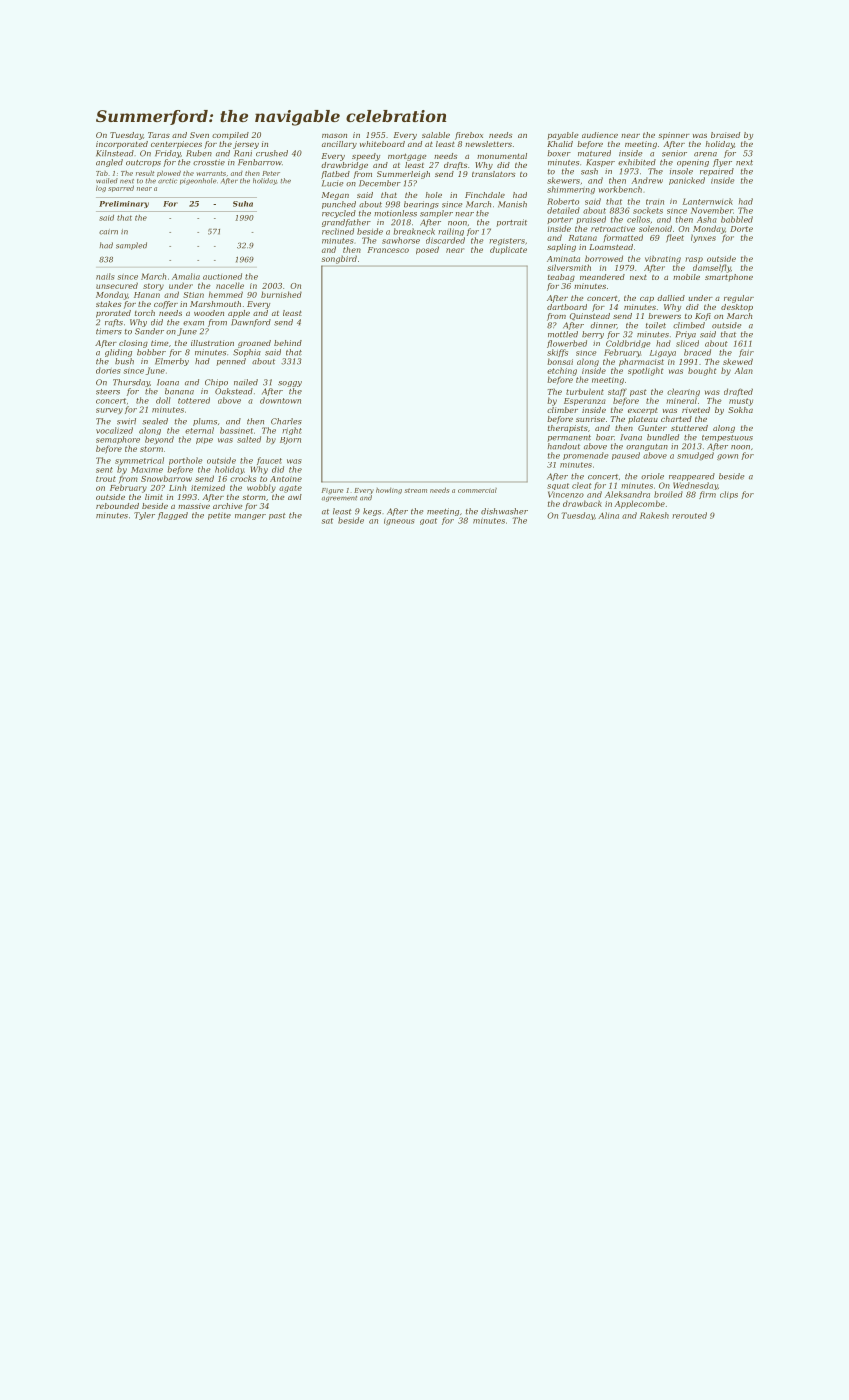  I want to click on burnished, so click(281, 294).
